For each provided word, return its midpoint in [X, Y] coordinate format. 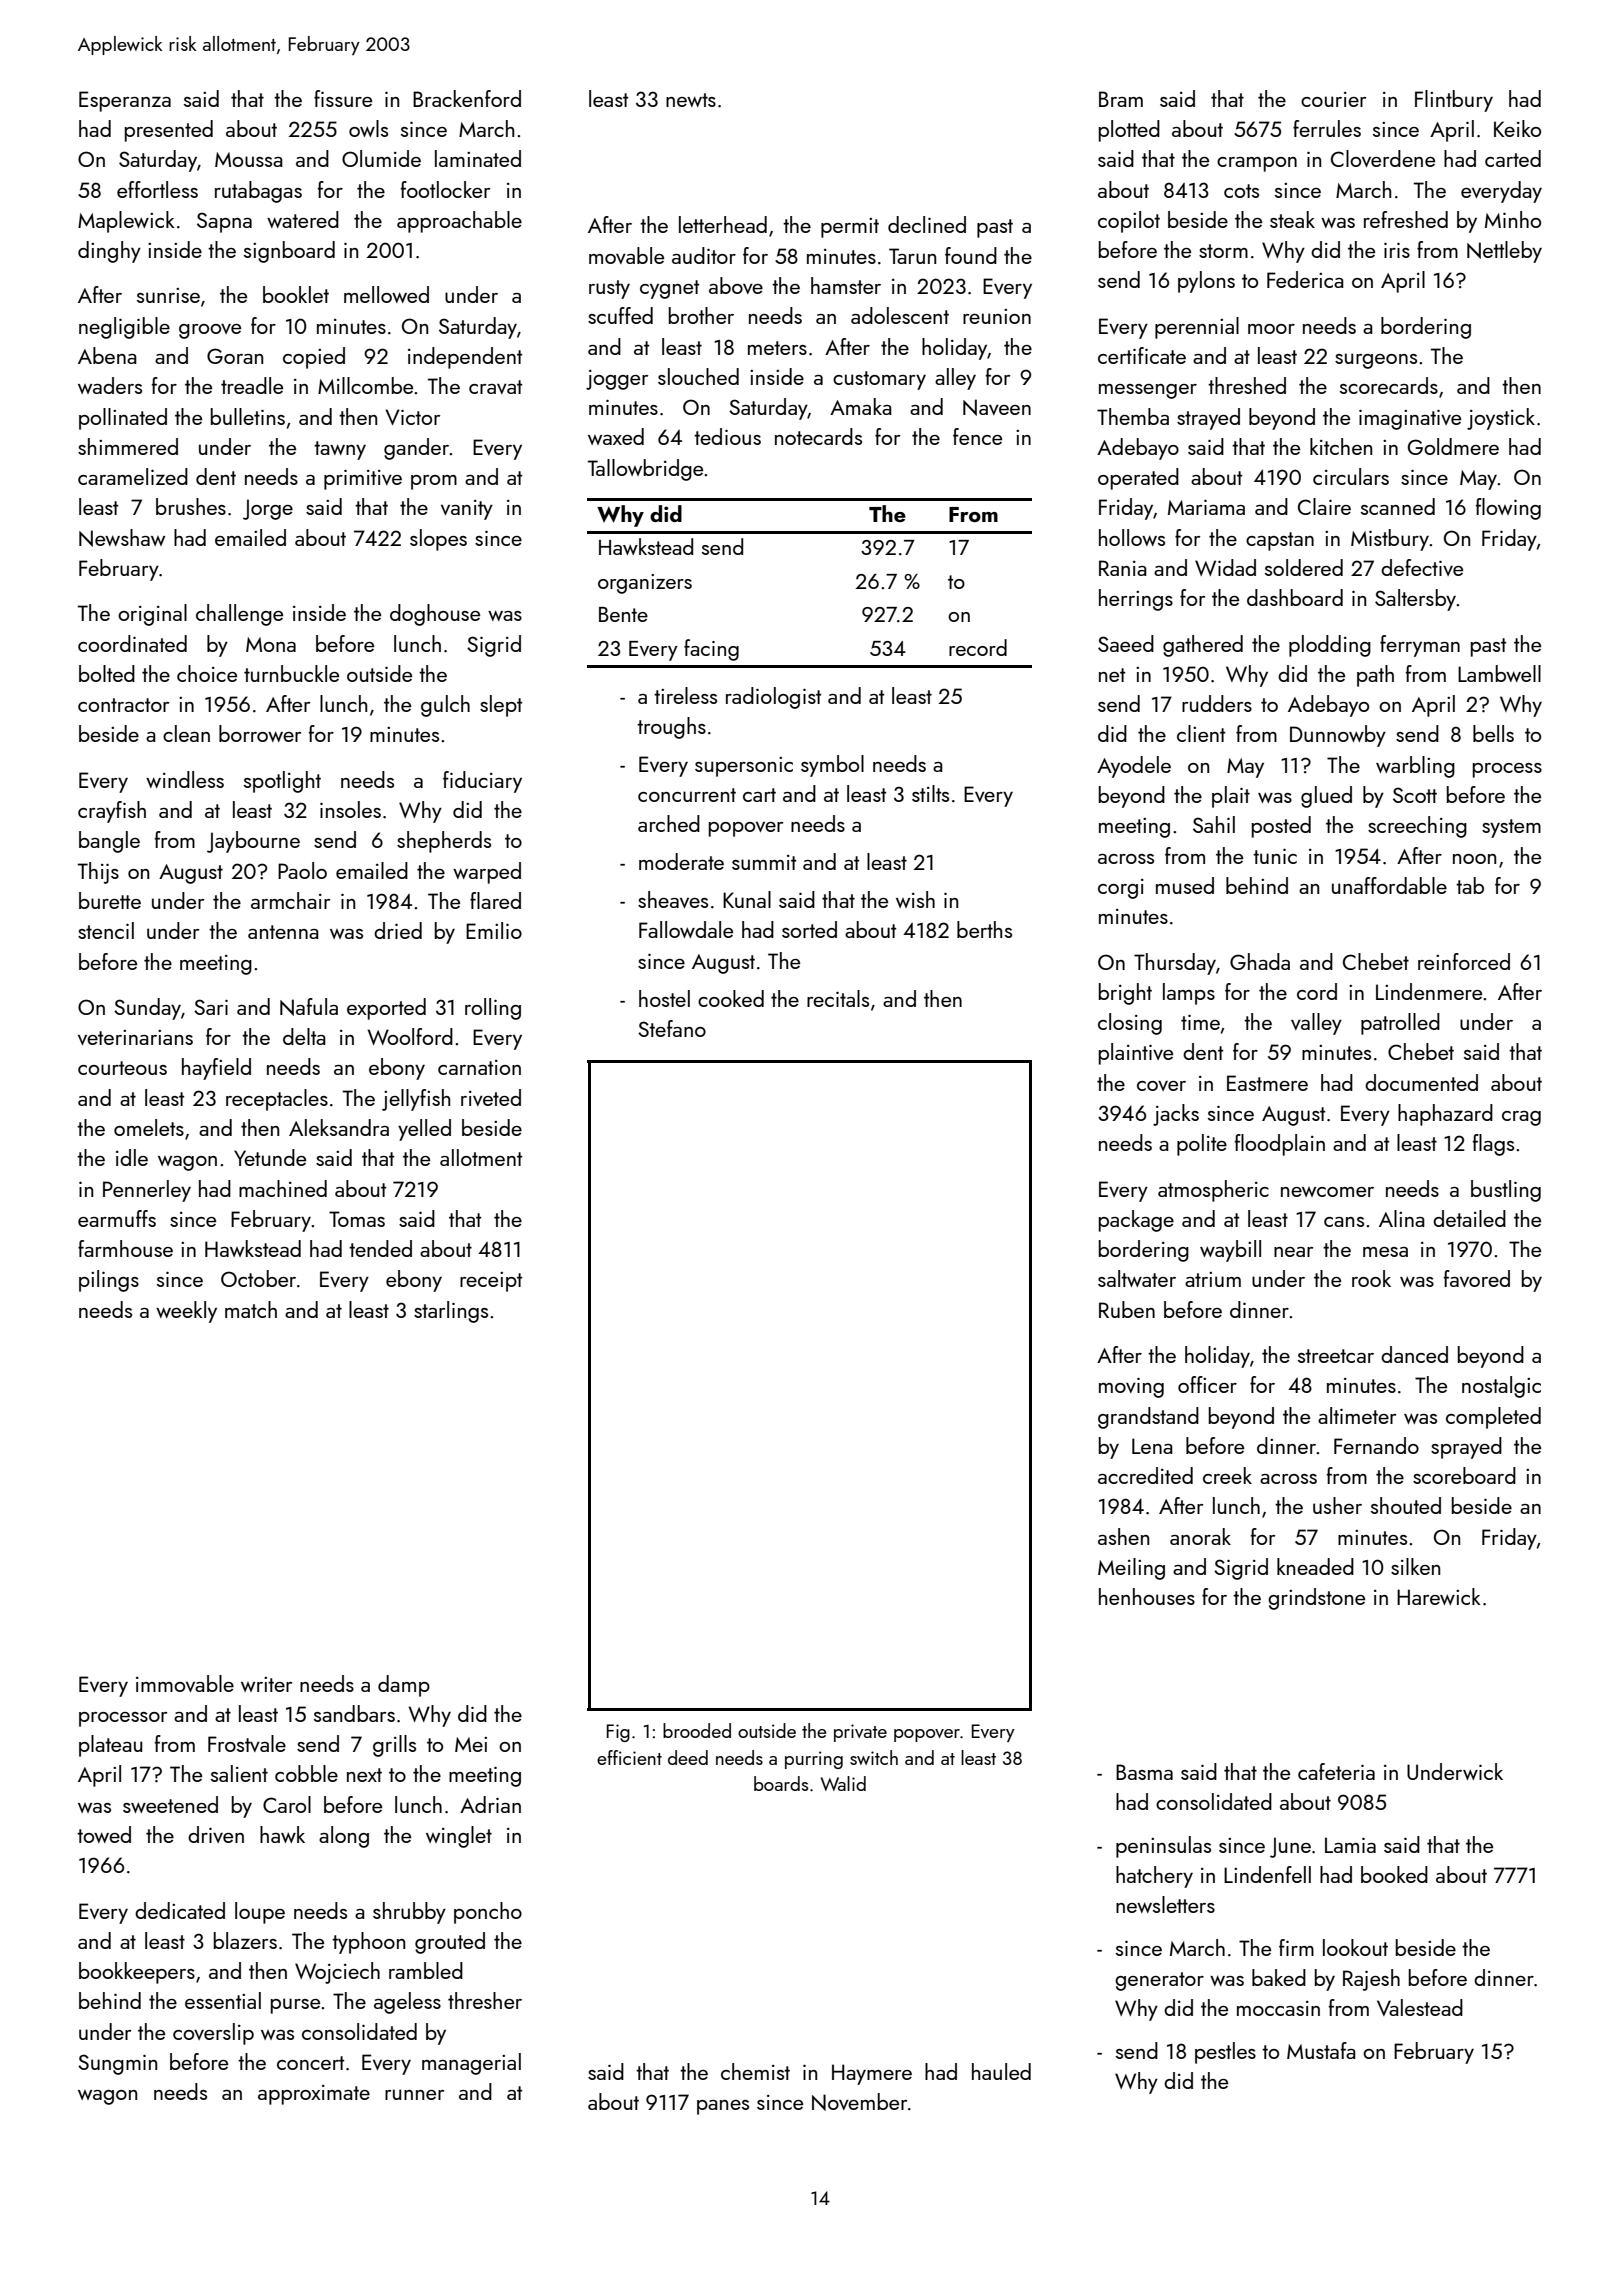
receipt [491, 1282]
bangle [109, 842]
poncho [488, 1913]
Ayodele [1134, 767]
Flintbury [1454, 101]
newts [691, 100]
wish [915, 899]
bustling [1506, 1191]
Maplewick [126, 222]
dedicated [180, 1910]
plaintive [1136, 1054]
